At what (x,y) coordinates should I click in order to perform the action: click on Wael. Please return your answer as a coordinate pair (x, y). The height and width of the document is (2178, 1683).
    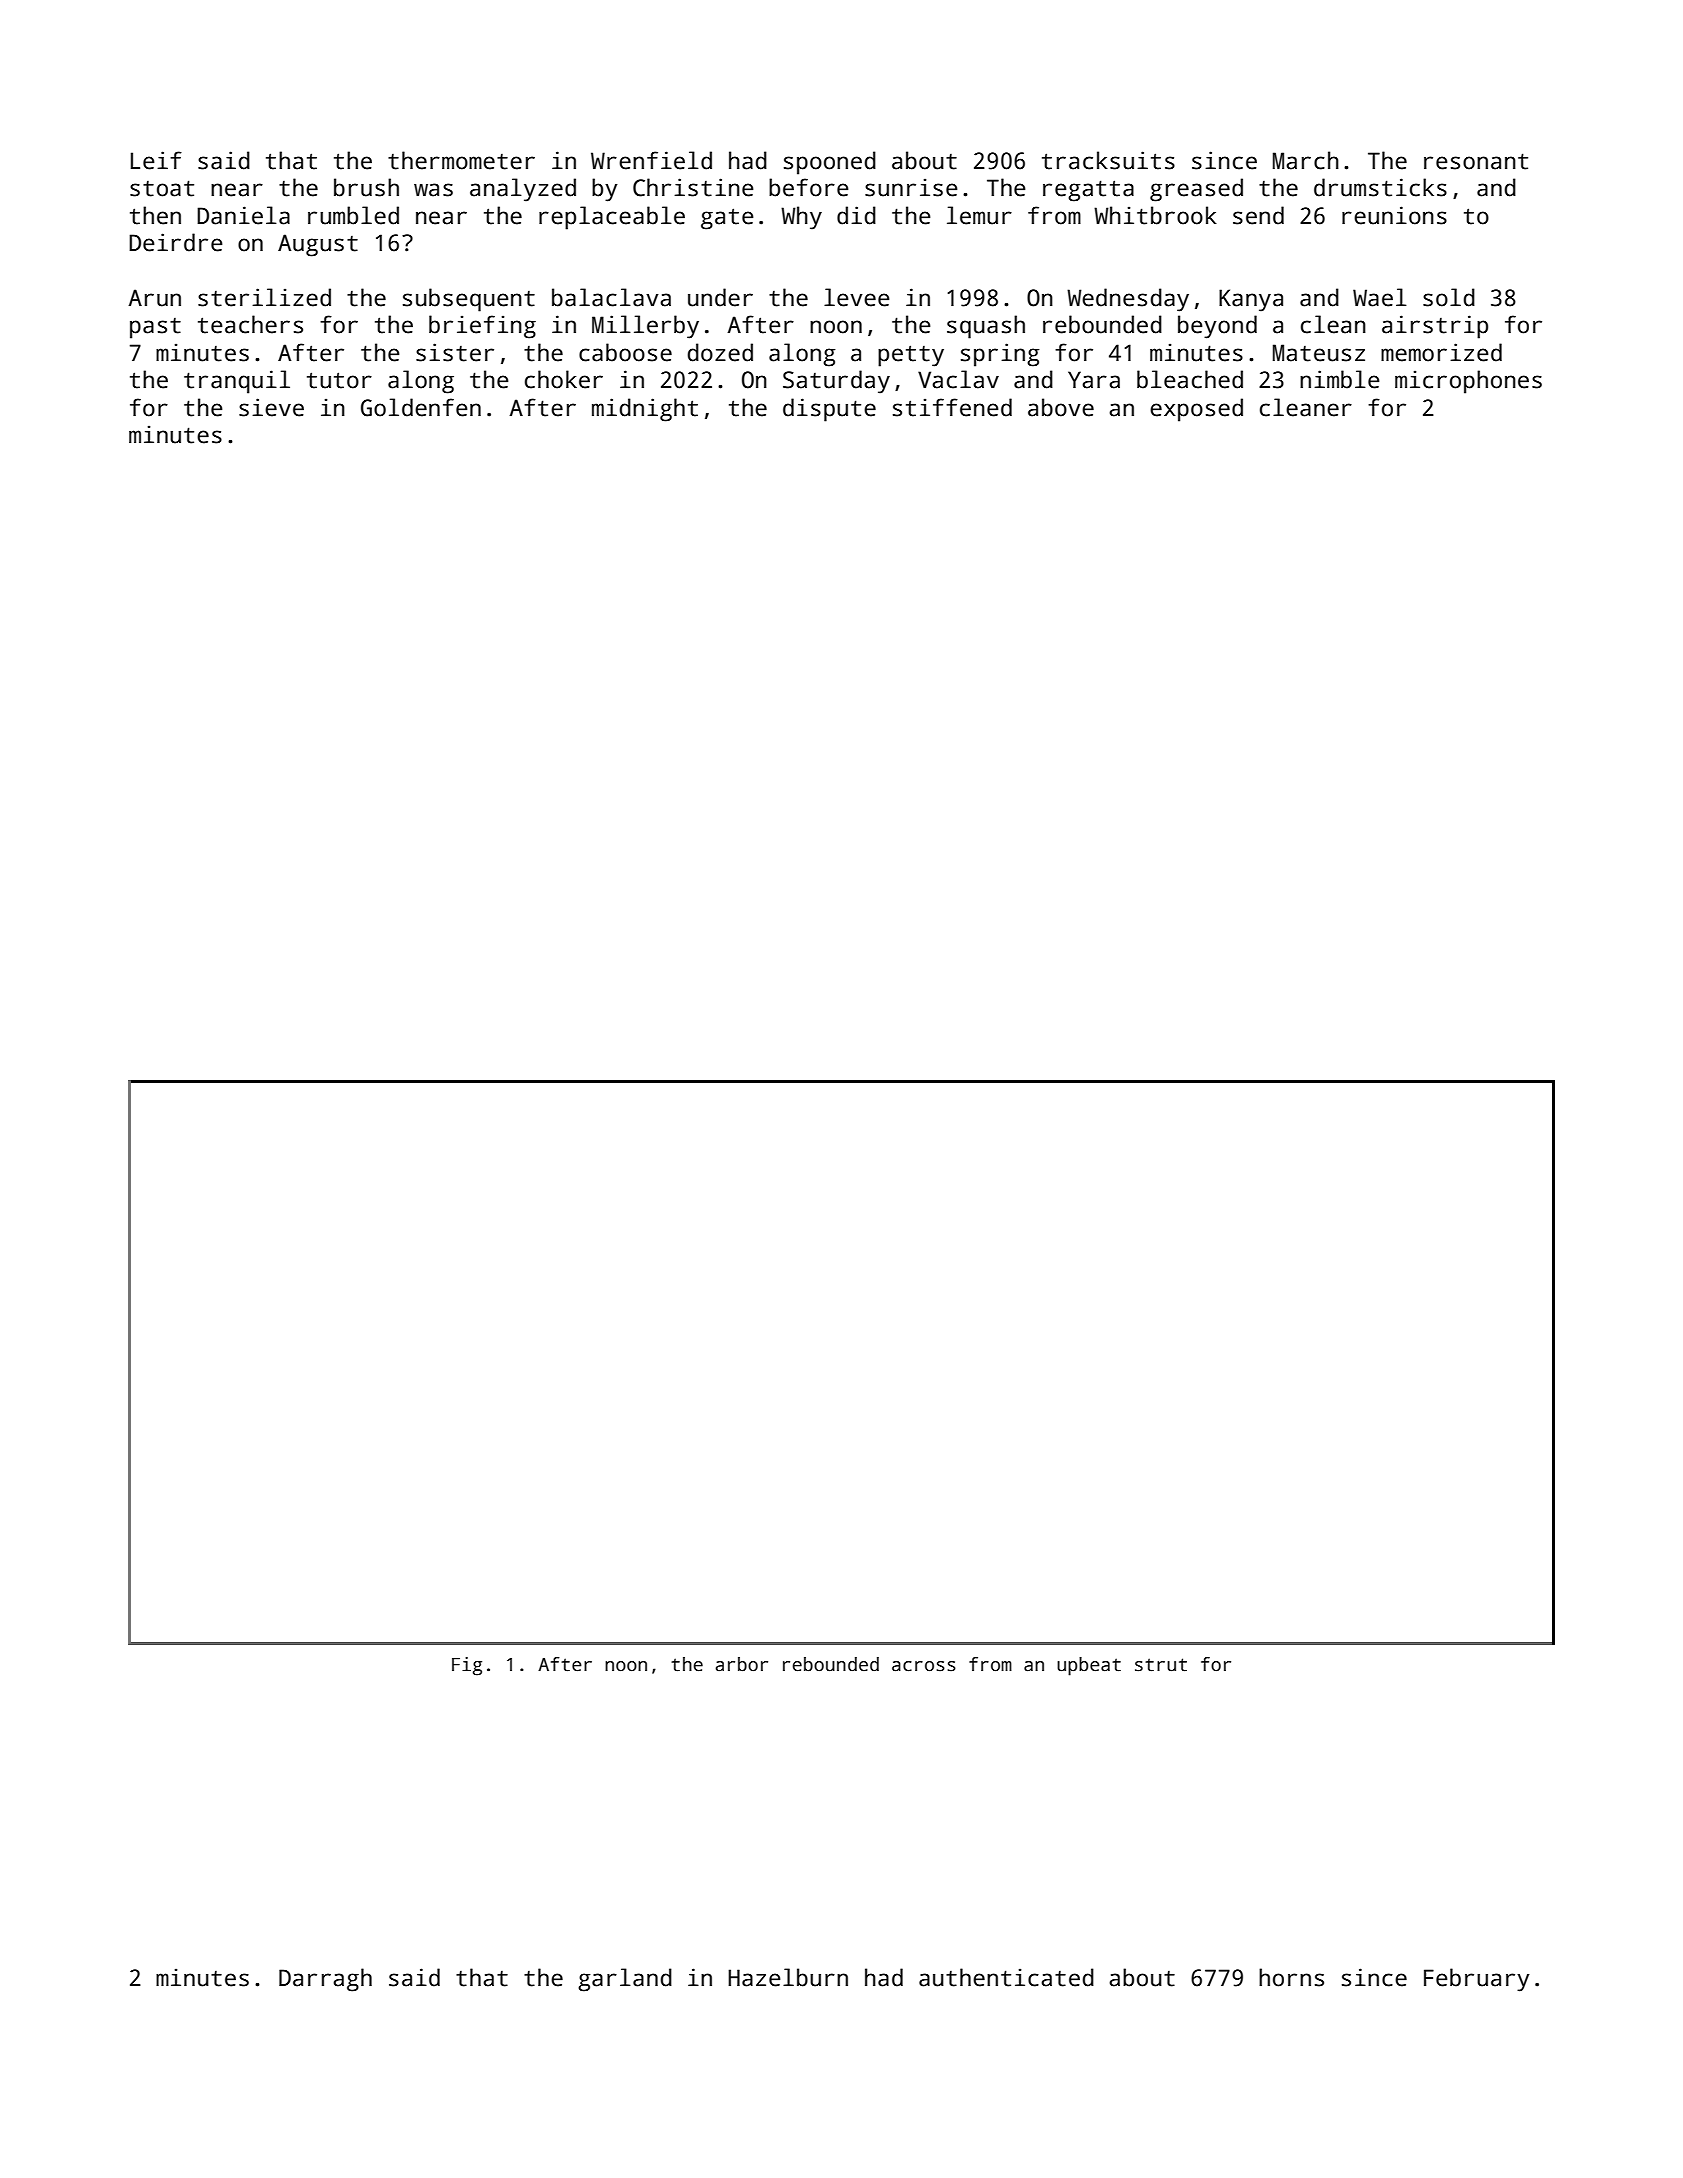
    Looking at the image, I should click on (1379, 297).
